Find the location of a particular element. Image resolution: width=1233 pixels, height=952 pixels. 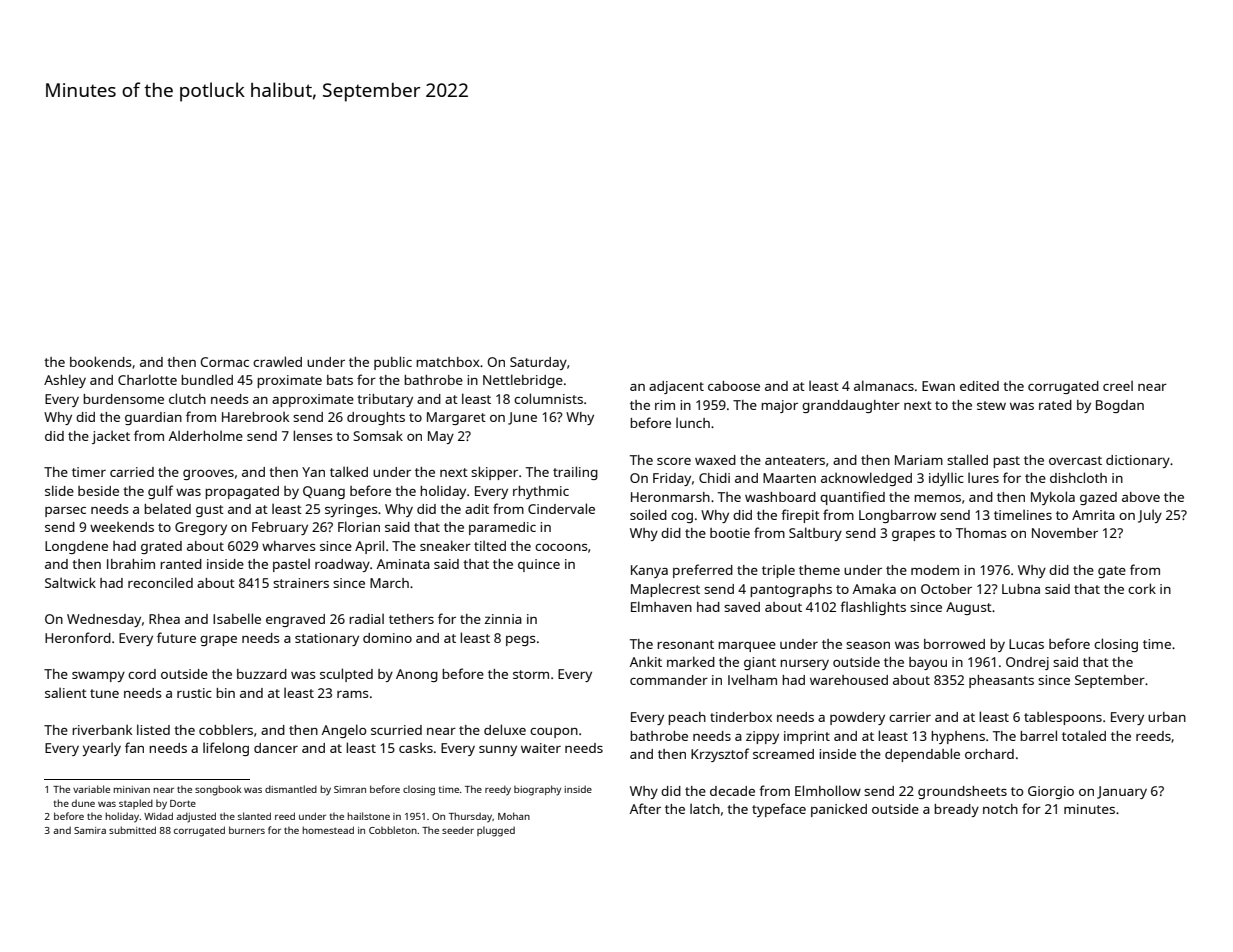

weekends is located at coordinates (122, 527).
